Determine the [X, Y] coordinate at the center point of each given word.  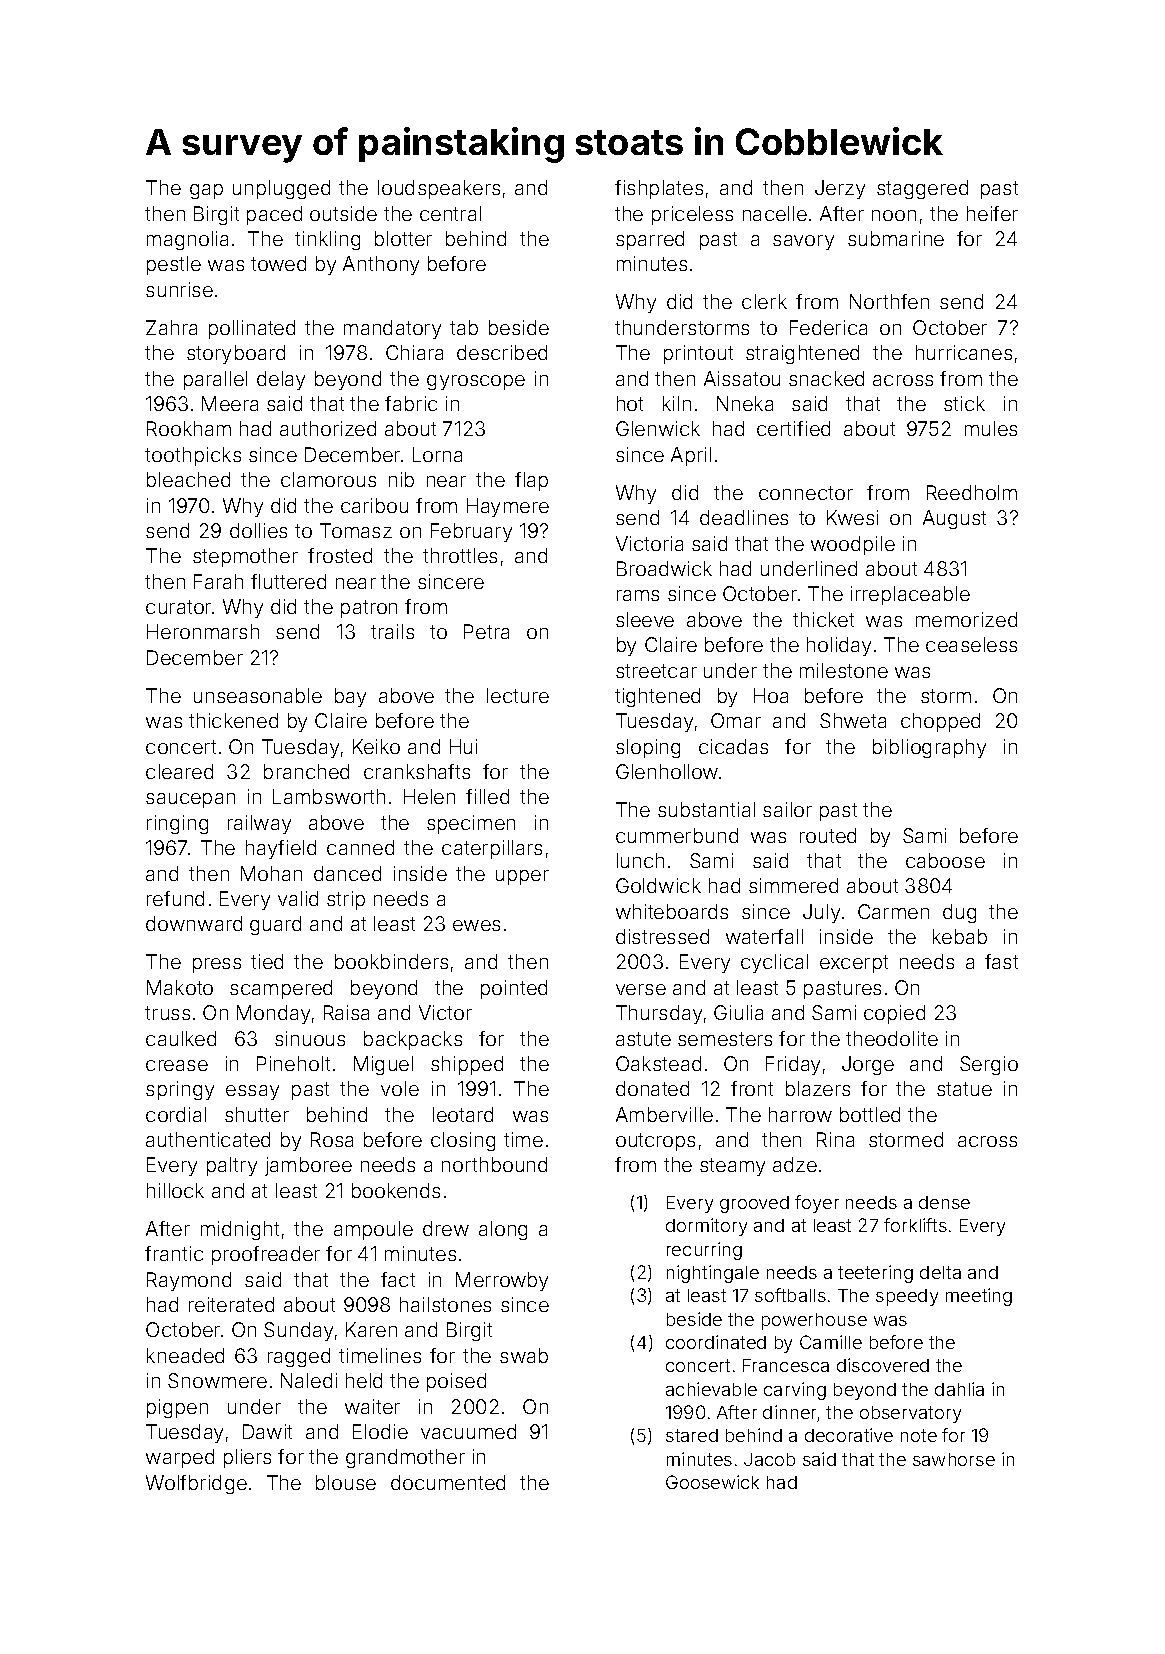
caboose [945, 860]
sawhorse [954, 1459]
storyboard [236, 354]
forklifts [915, 1225]
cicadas [733, 746]
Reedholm [972, 492]
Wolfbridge [196, 1484]
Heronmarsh [203, 631]
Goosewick [712, 1482]
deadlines [744, 517]
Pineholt [293, 1063]
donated [652, 1088]
